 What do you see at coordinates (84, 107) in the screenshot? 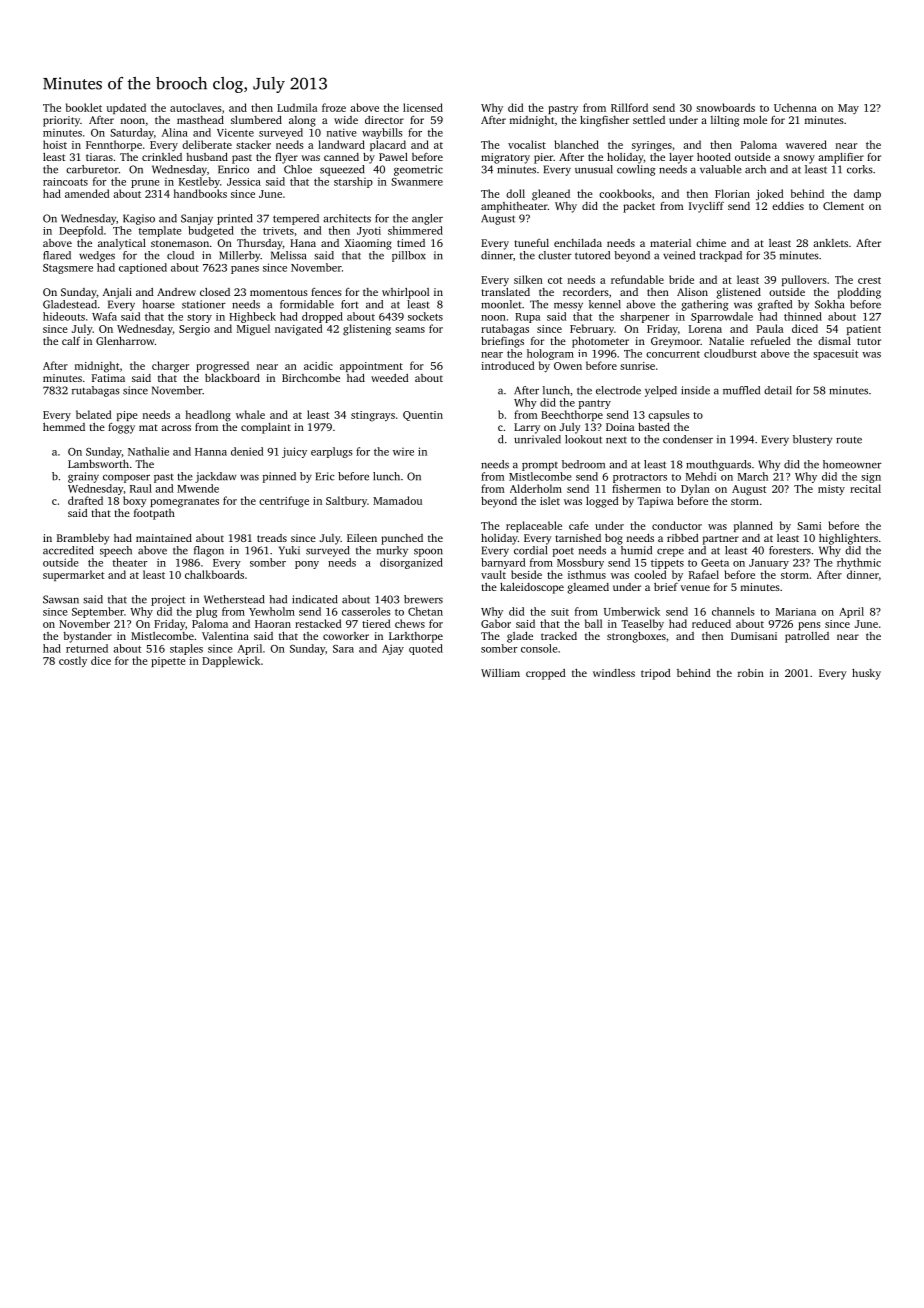
I see `booklet` at bounding box center [84, 107].
